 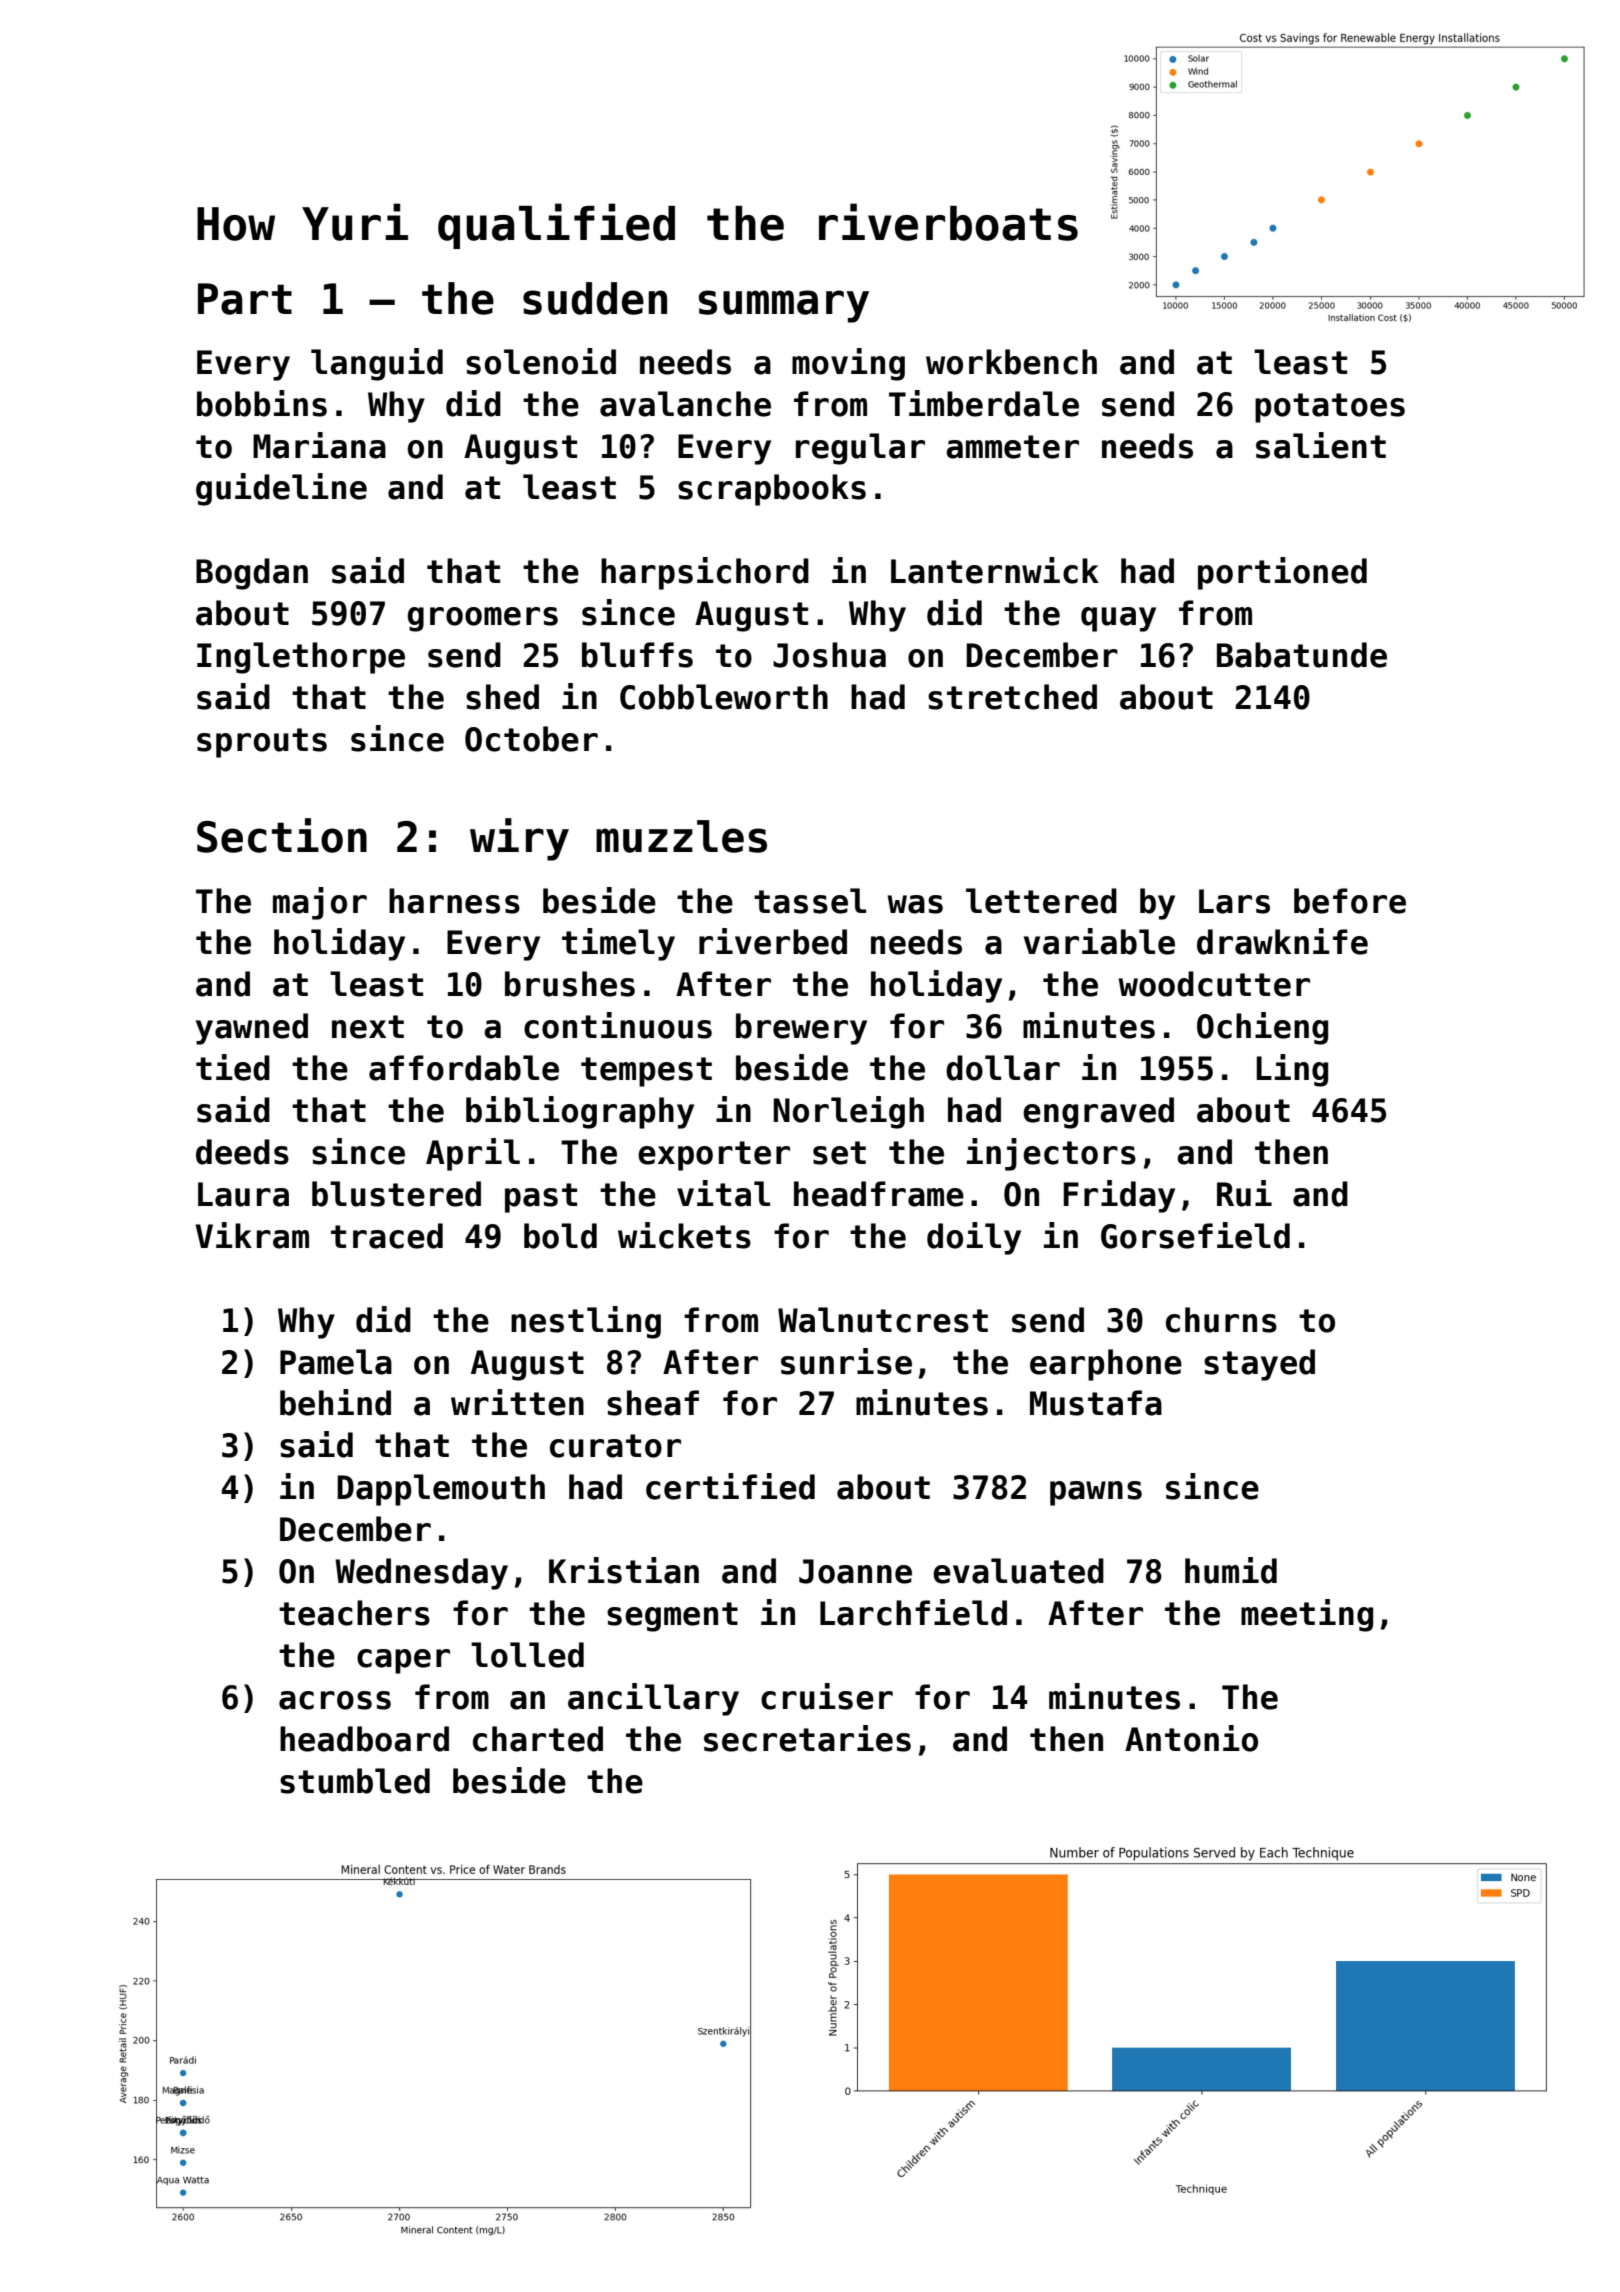 I want to click on across, so click(x=335, y=1700).
